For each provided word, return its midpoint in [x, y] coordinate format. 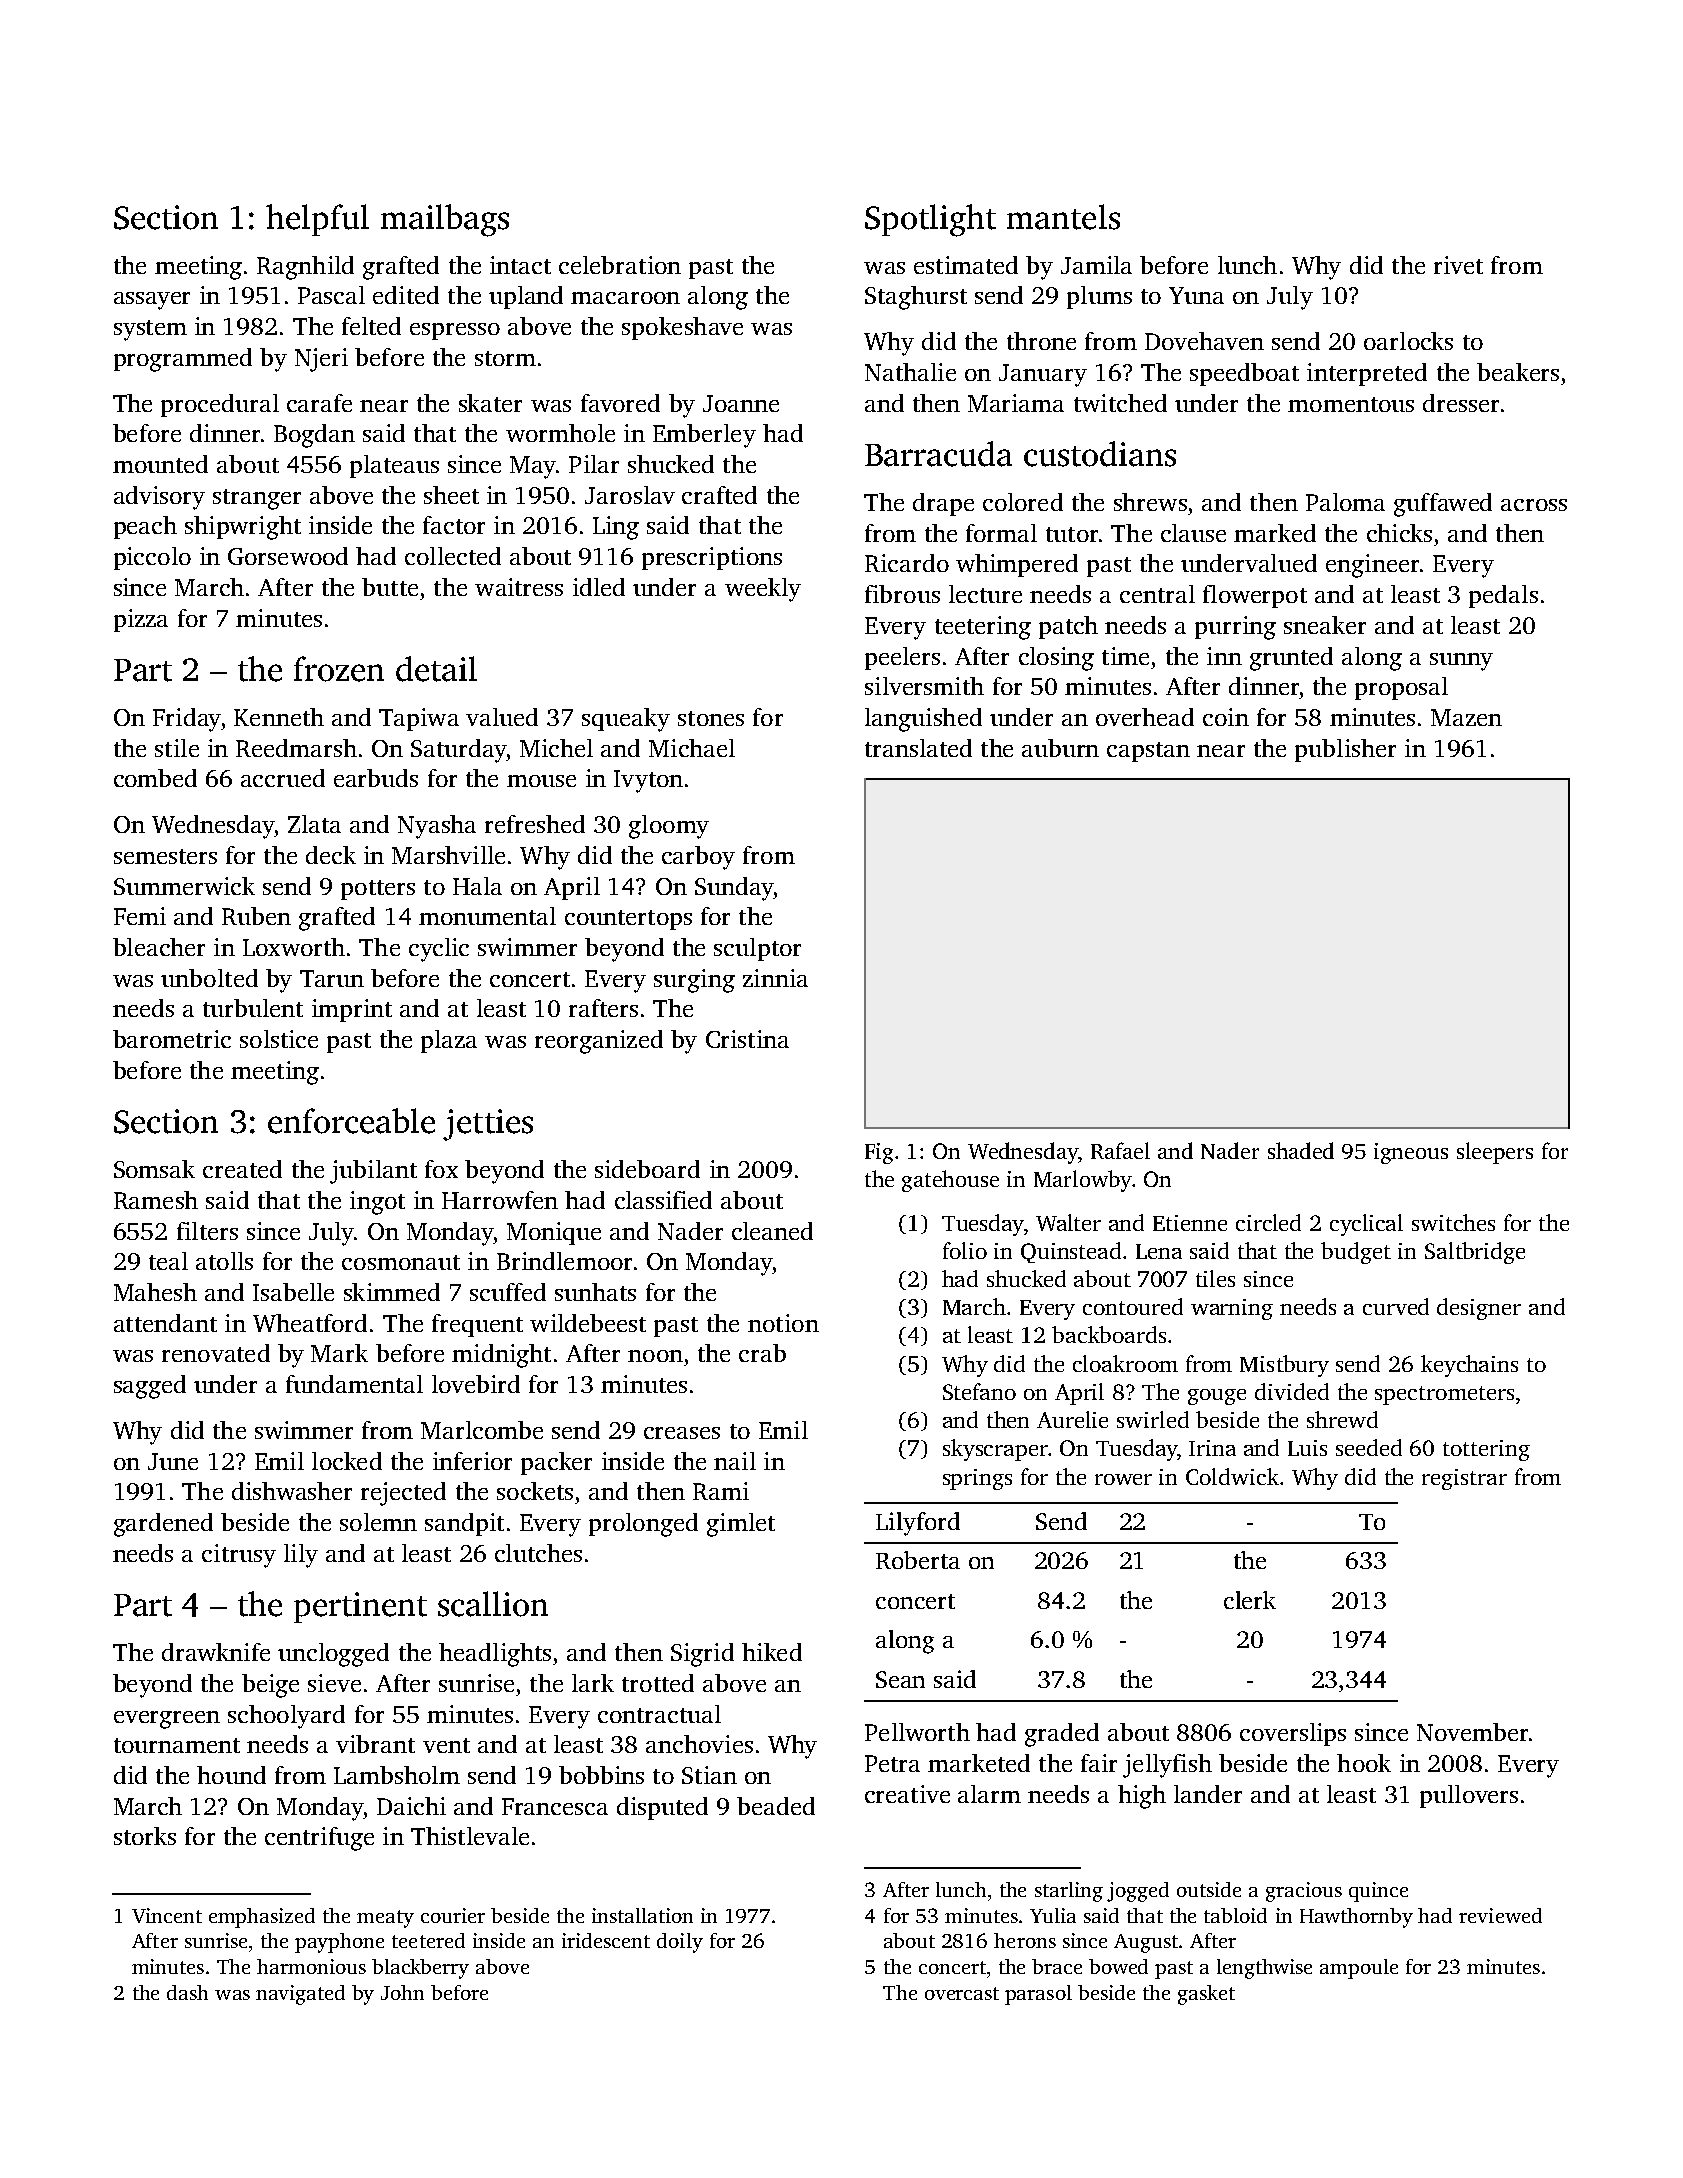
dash [187, 1992]
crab [762, 1353]
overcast [962, 1993]
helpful [317, 220]
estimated [966, 265]
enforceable [351, 1121]
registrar [1464, 1479]
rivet [1458, 265]
